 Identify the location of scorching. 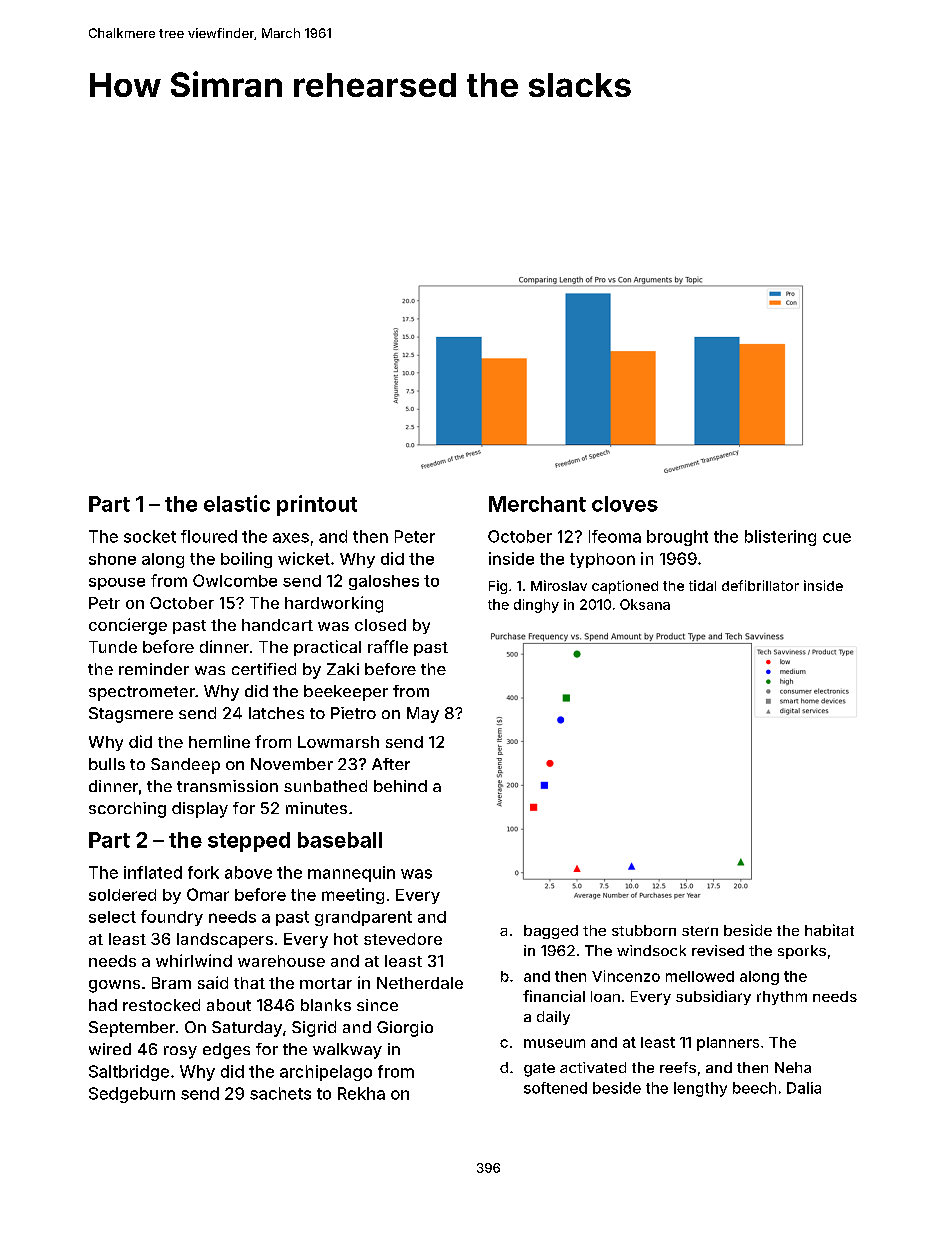
(127, 810).
